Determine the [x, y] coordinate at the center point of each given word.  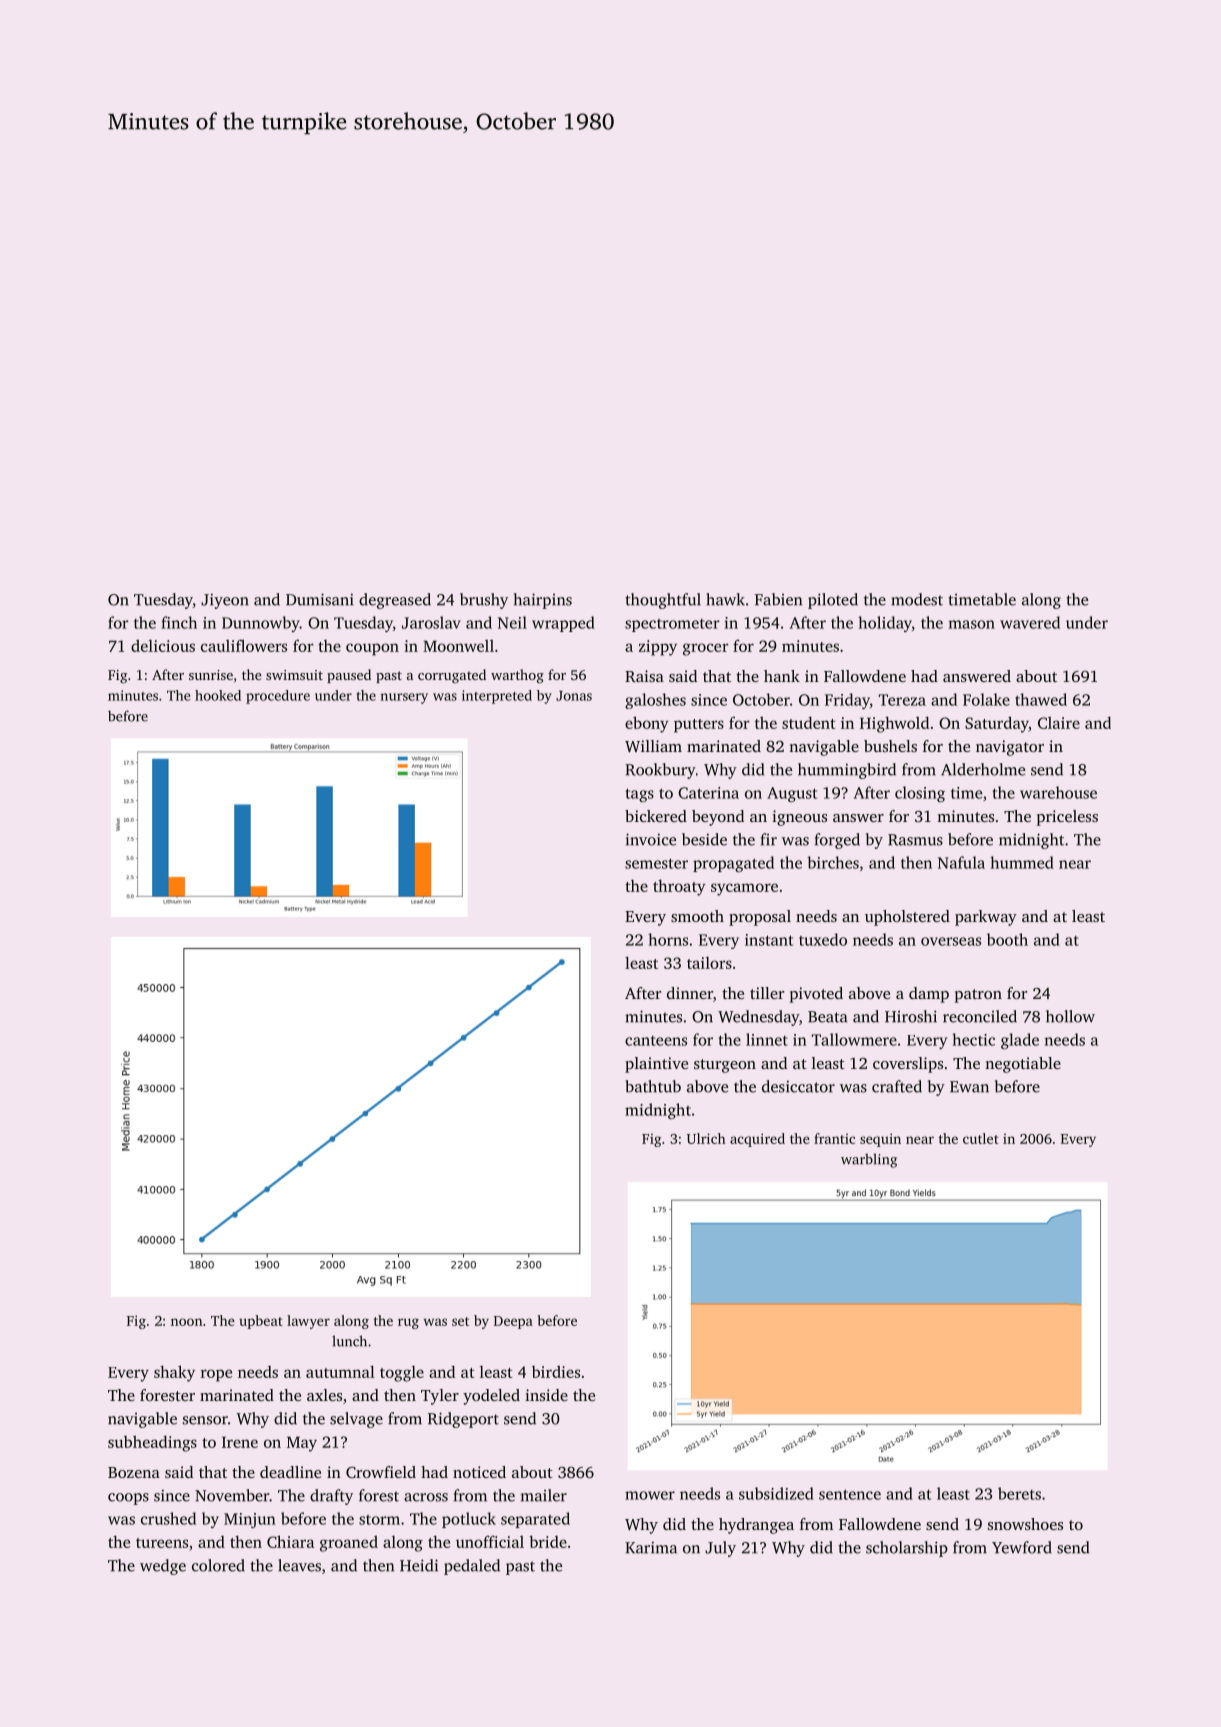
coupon [372, 649]
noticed [479, 1472]
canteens [656, 1041]
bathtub [653, 1086]
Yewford [1022, 1547]
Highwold [894, 724]
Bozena [134, 1472]
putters [699, 726]
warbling [869, 1160]
